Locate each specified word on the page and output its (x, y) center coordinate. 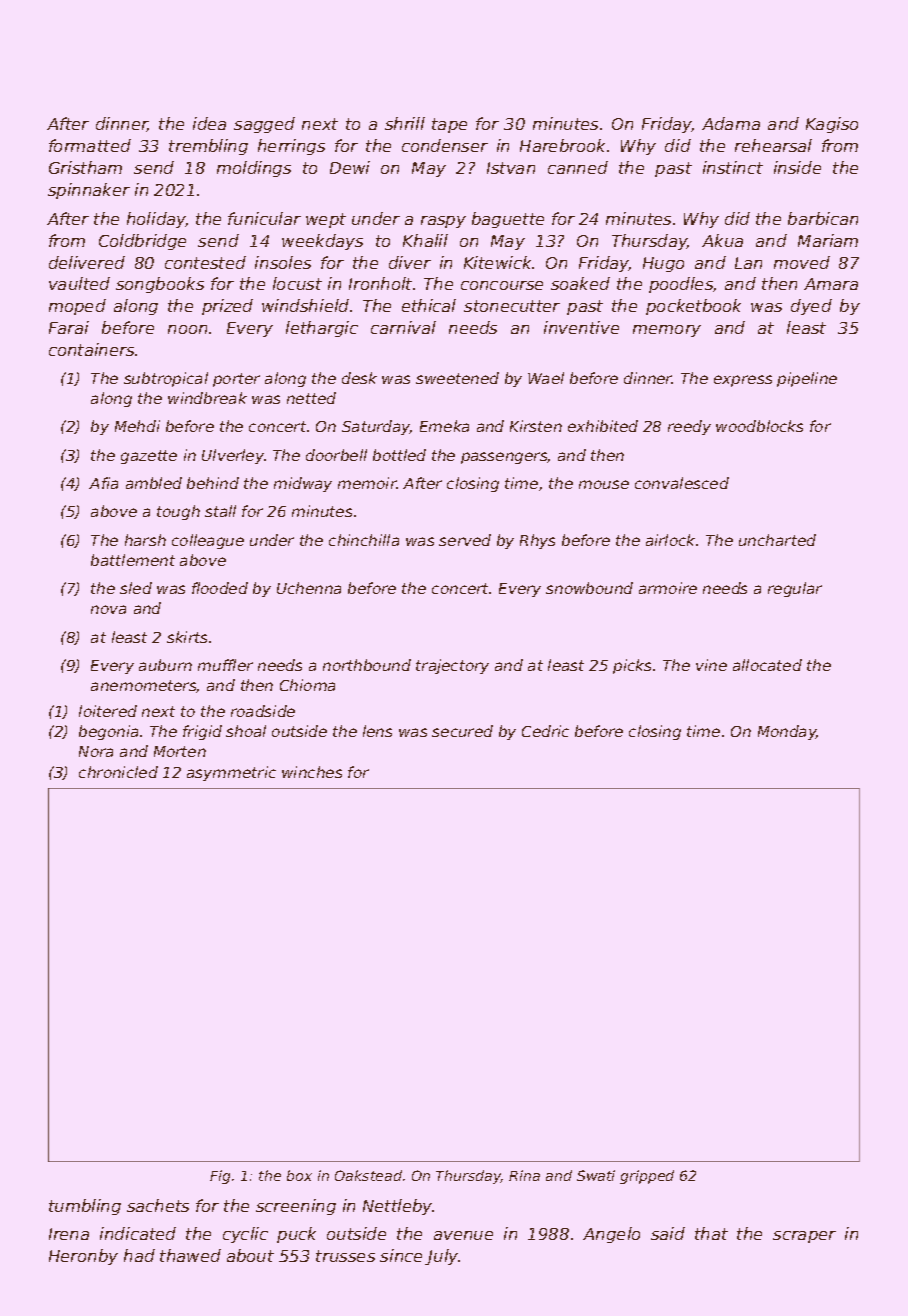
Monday (787, 732)
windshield (305, 305)
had (139, 1255)
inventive (581, 327)
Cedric (545, 731)
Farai (69, 327)
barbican (823, 218)
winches (312, 772)
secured (462, 731)
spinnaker (89, 191)
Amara (831, 284)
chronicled (118, 772)
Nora (96, 751)
